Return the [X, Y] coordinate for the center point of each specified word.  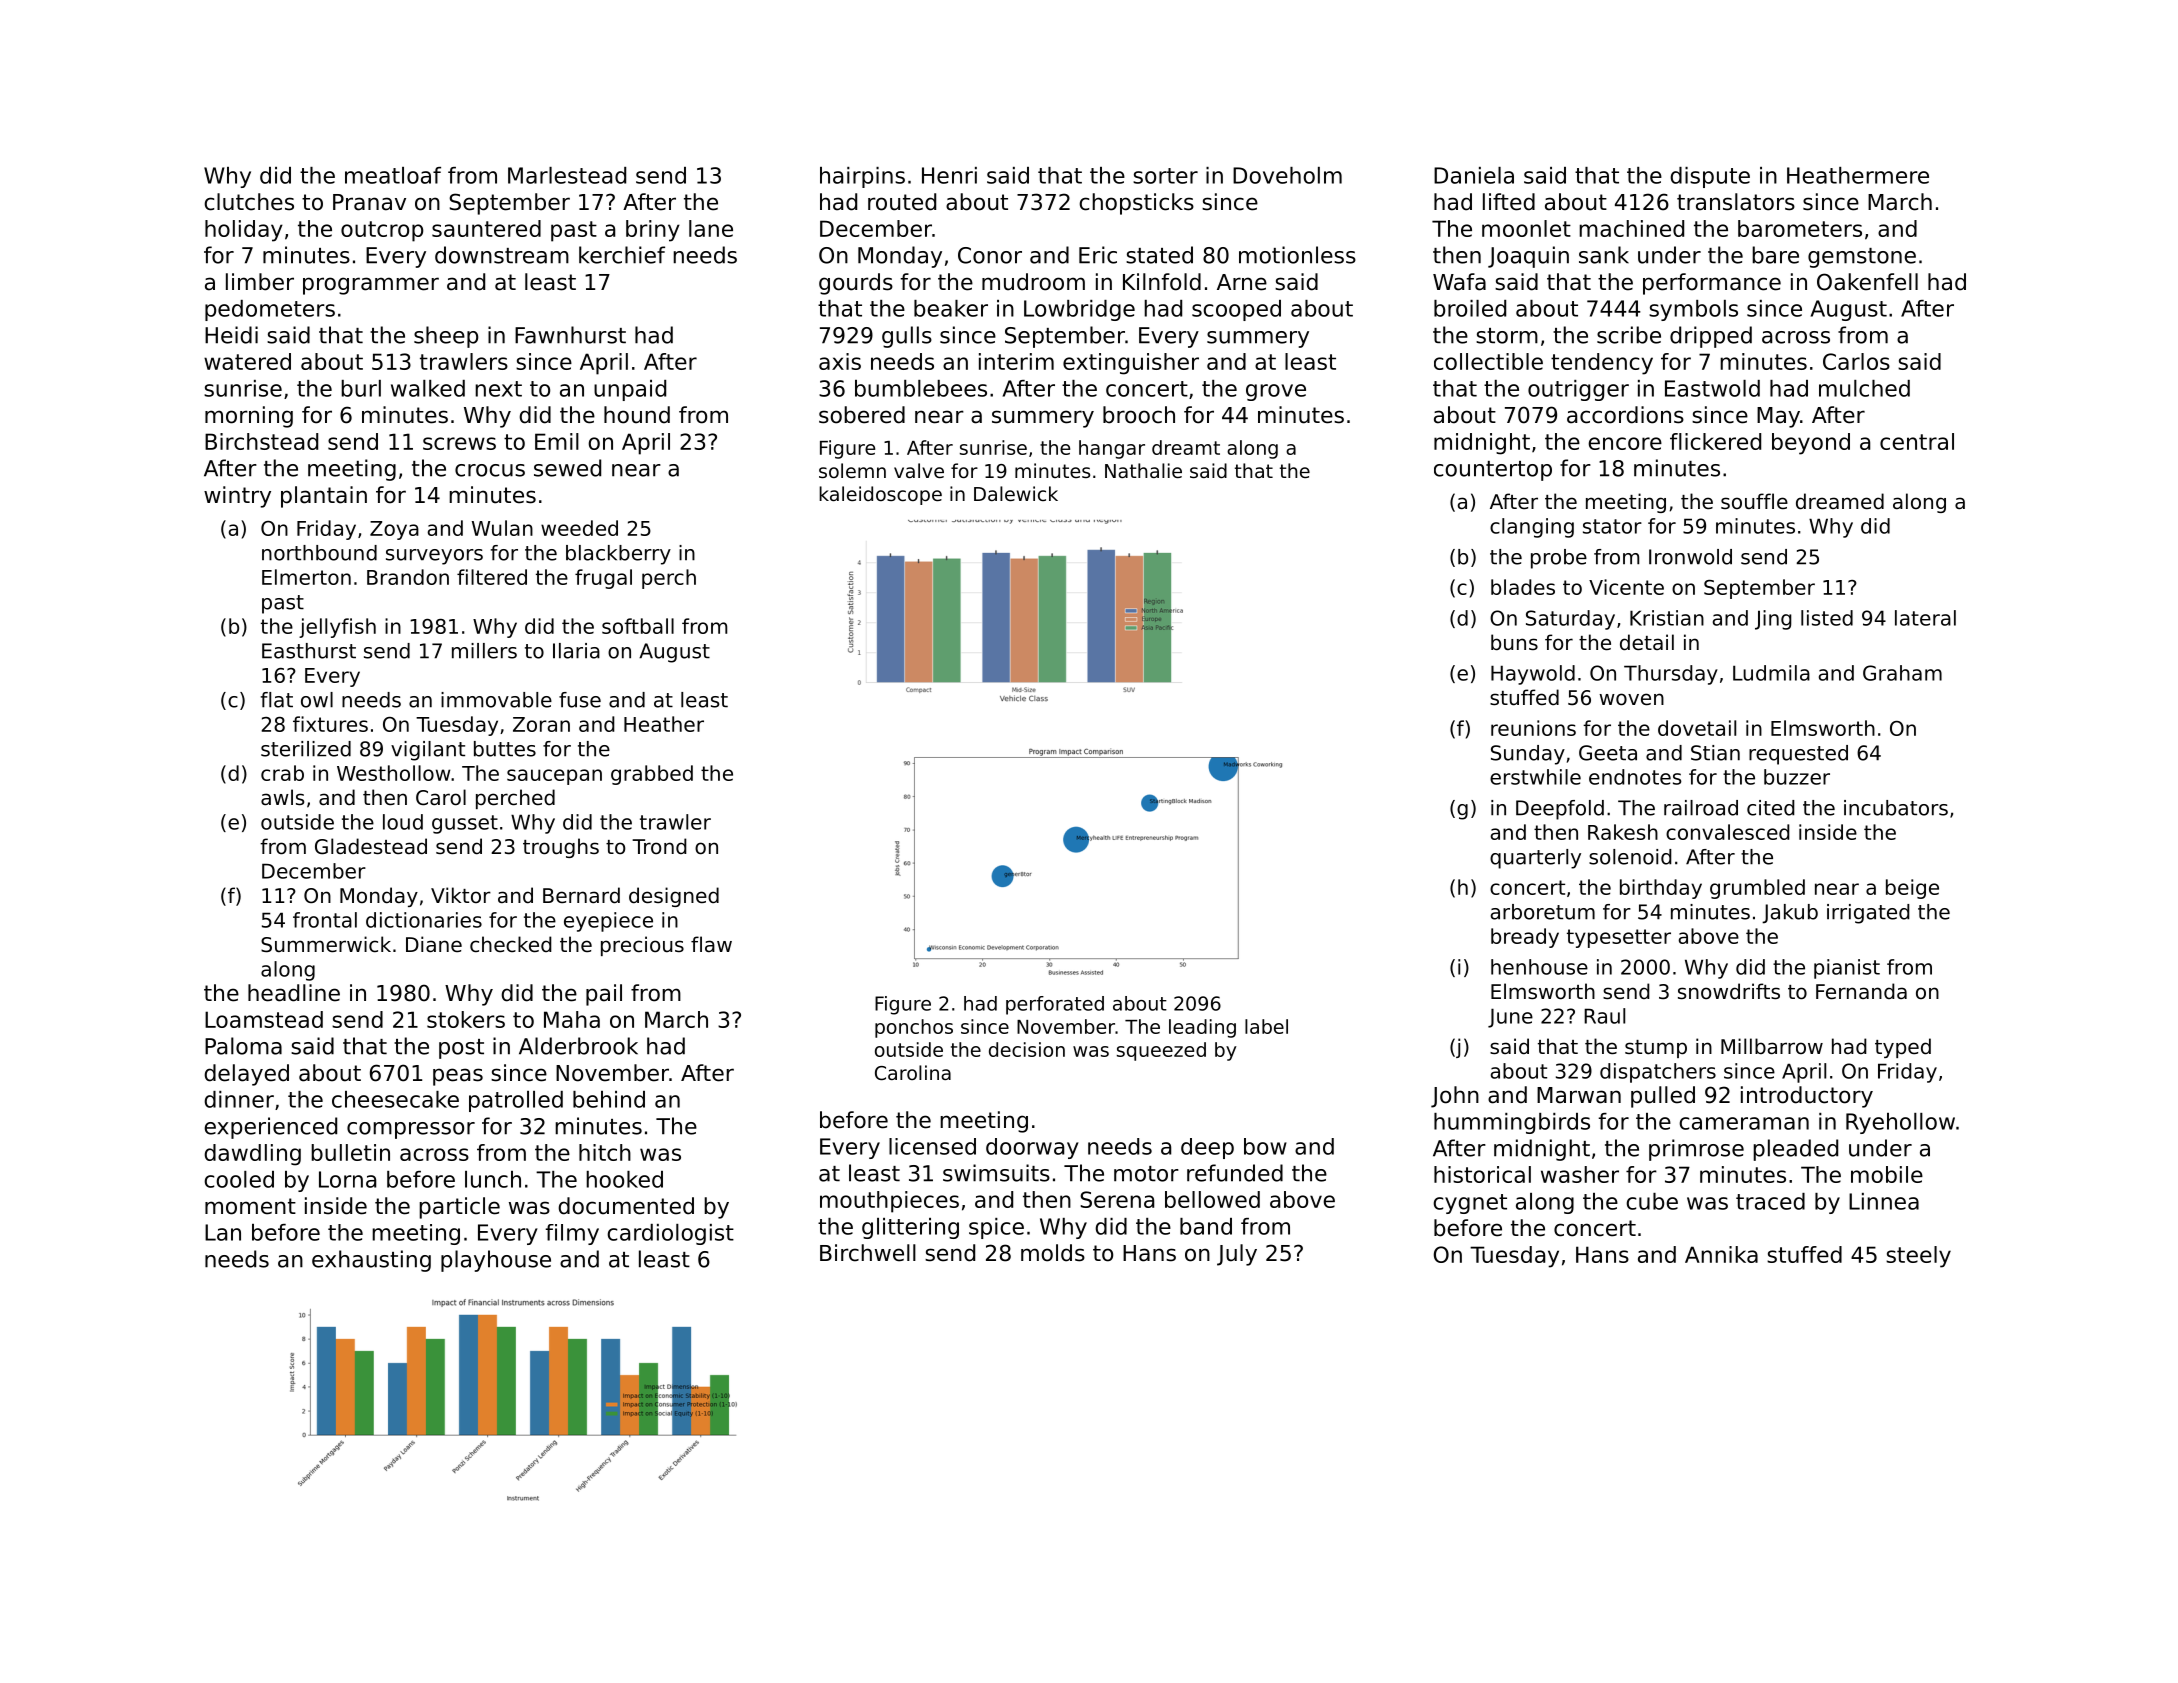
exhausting [371, 1261]
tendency [1602, 364]
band [1206, 1226]
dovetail [1697, 728]
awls [282, 797]
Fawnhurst [570, 335]
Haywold [1533, 675]
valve [919, 470]
